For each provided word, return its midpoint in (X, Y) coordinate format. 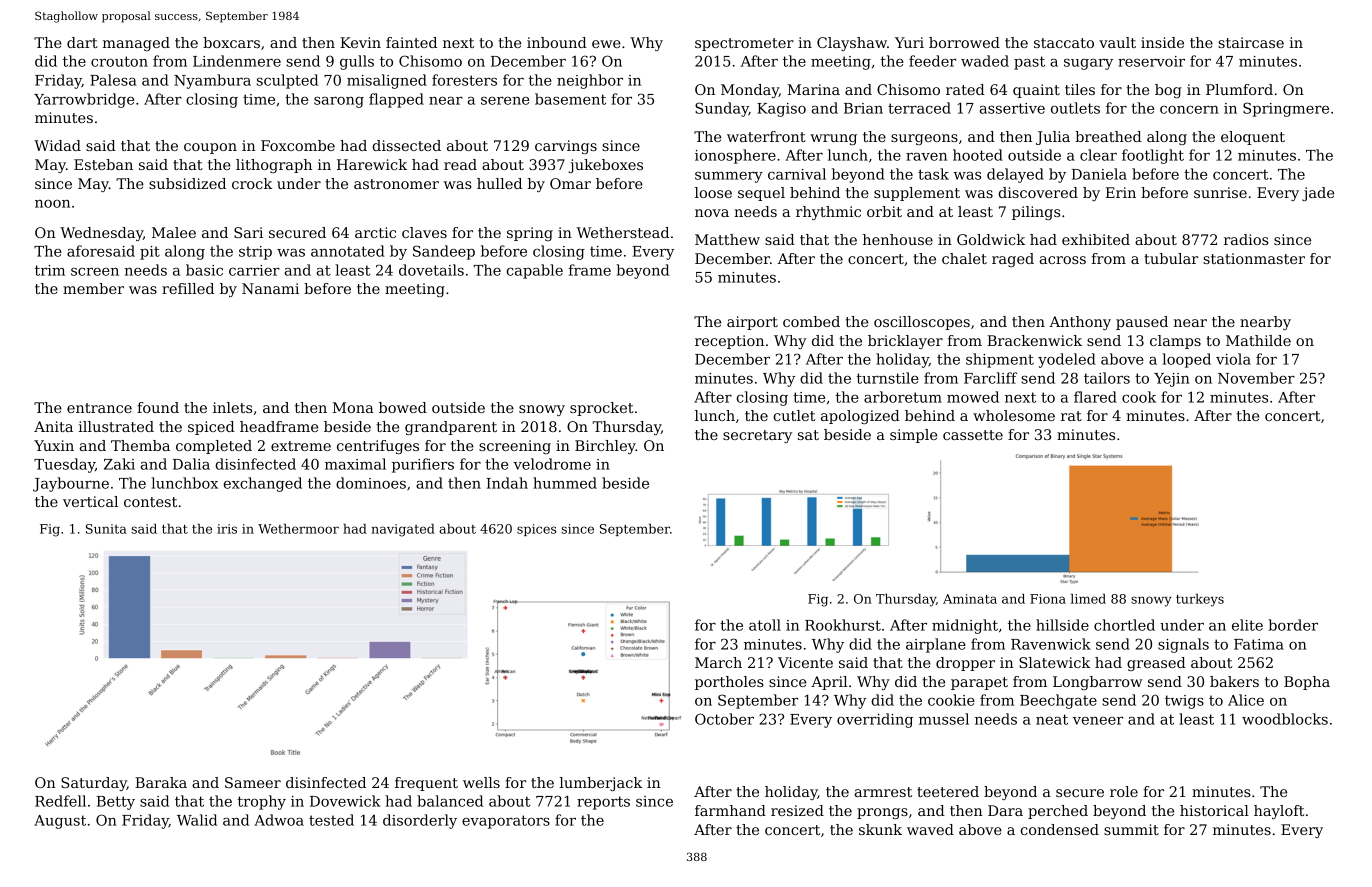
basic (204, 270)
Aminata (970, 599)
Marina (813, 89)
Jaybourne (71, 484)
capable (534, 271)
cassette (973, 435)
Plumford (1239, 89)
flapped (396, 100)
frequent (426, 784)
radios (1246, 239)
